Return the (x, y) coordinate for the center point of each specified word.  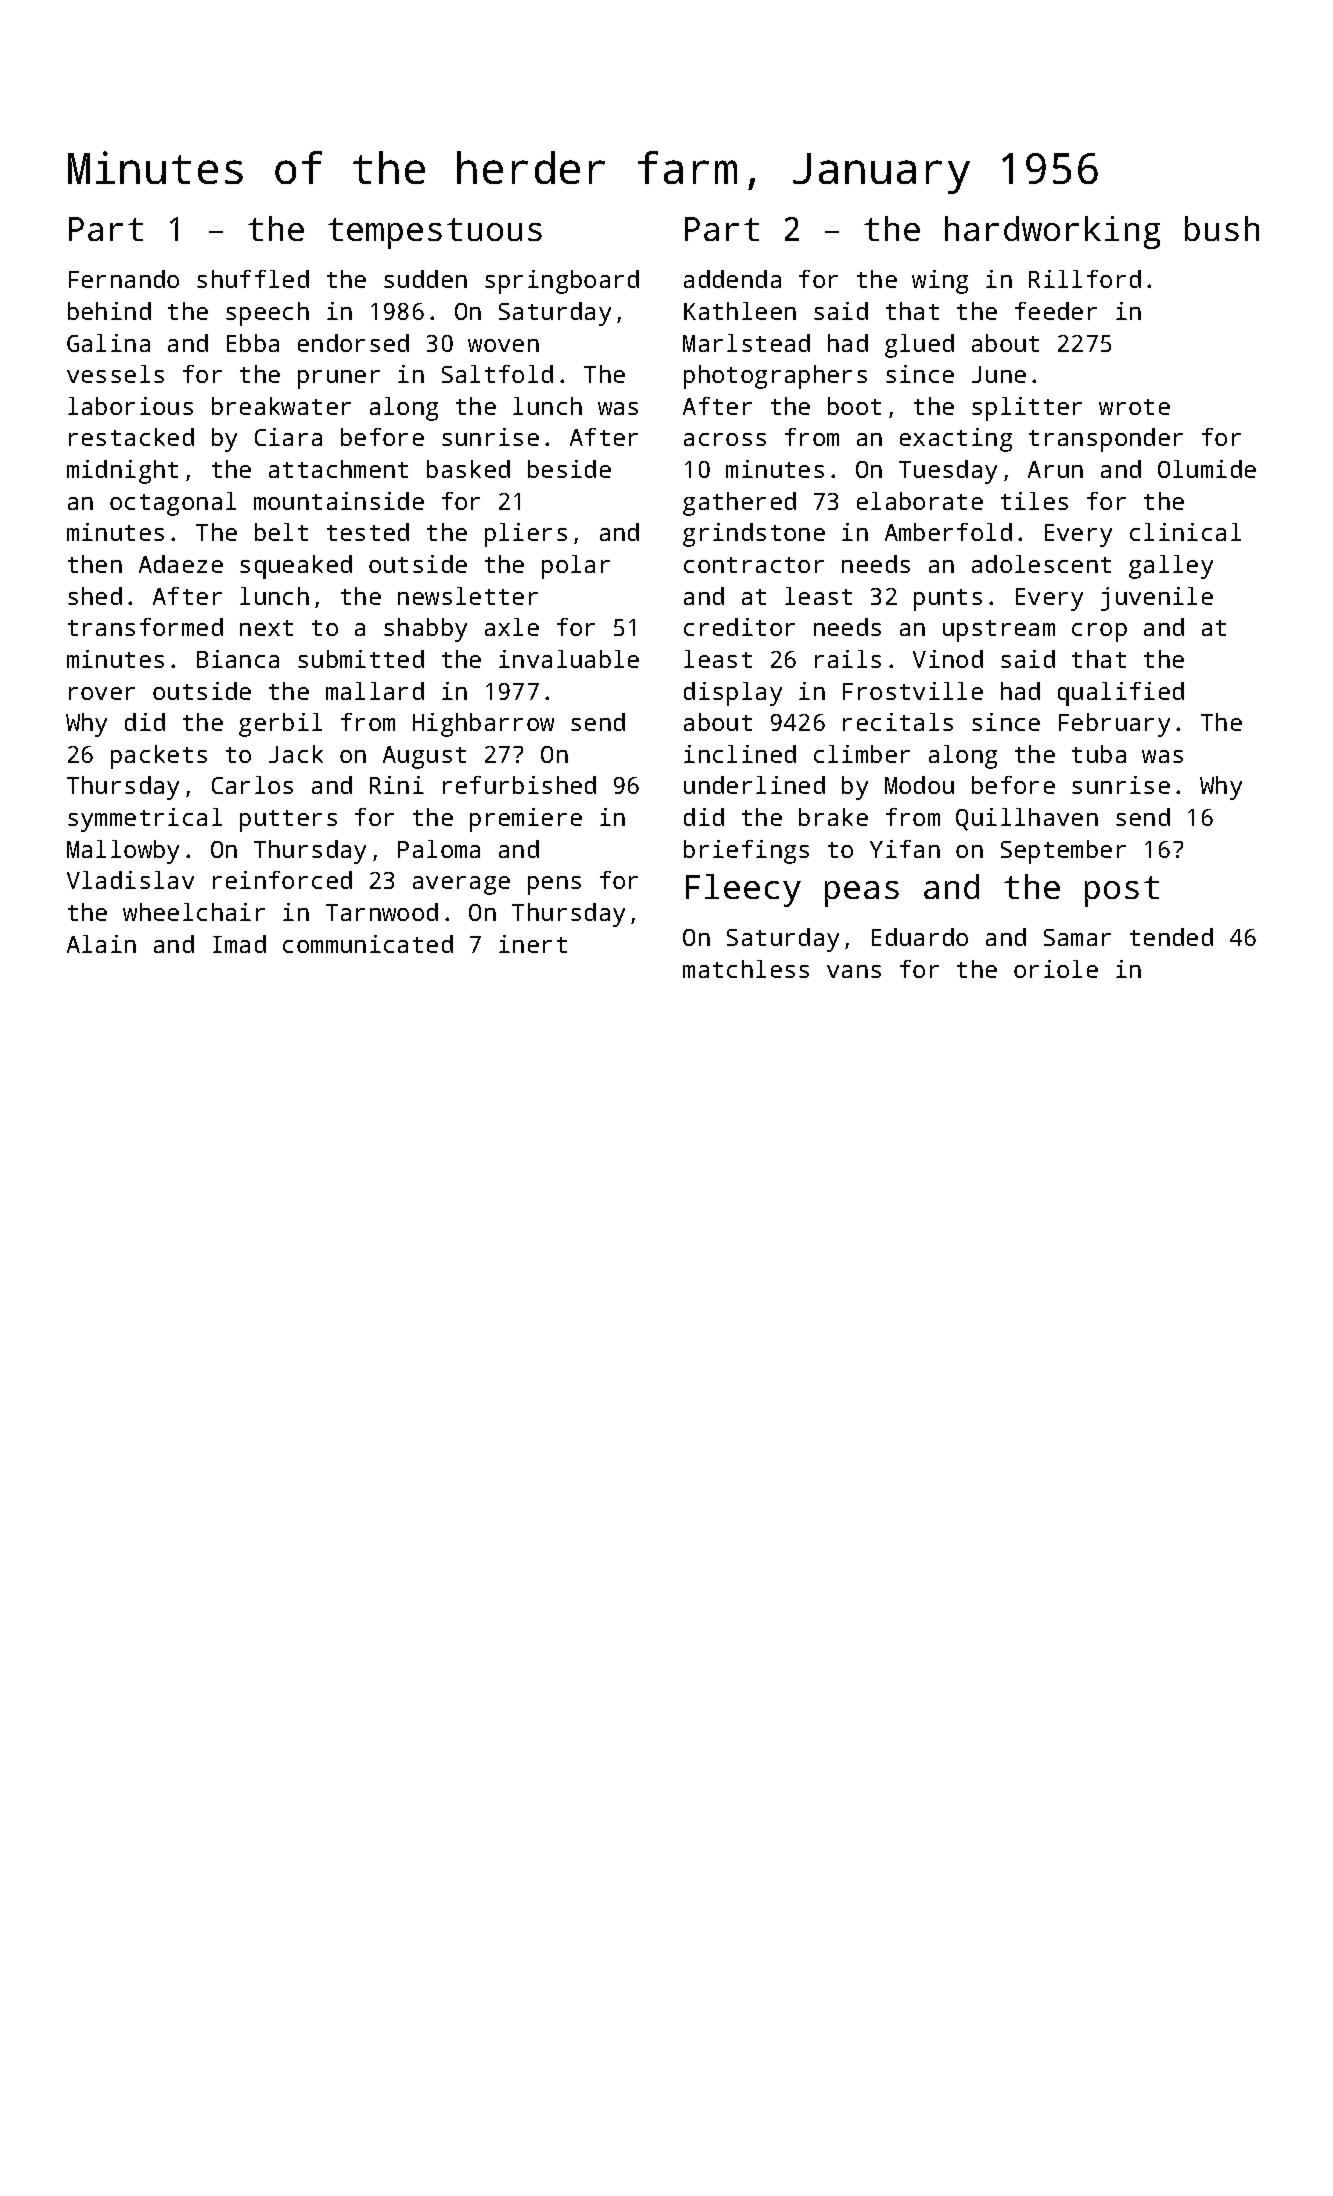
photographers (775, 377)
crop (1099, 632)
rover (102, 693)
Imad (239, 944)
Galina (108, 343)
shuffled (253, 279)
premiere (526, 820)
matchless (746, 969)
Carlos (252, 785)
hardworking (1052, 232)
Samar (1077, 937)
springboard (562, 282)
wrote (1134, 407)
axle (512, 627)
